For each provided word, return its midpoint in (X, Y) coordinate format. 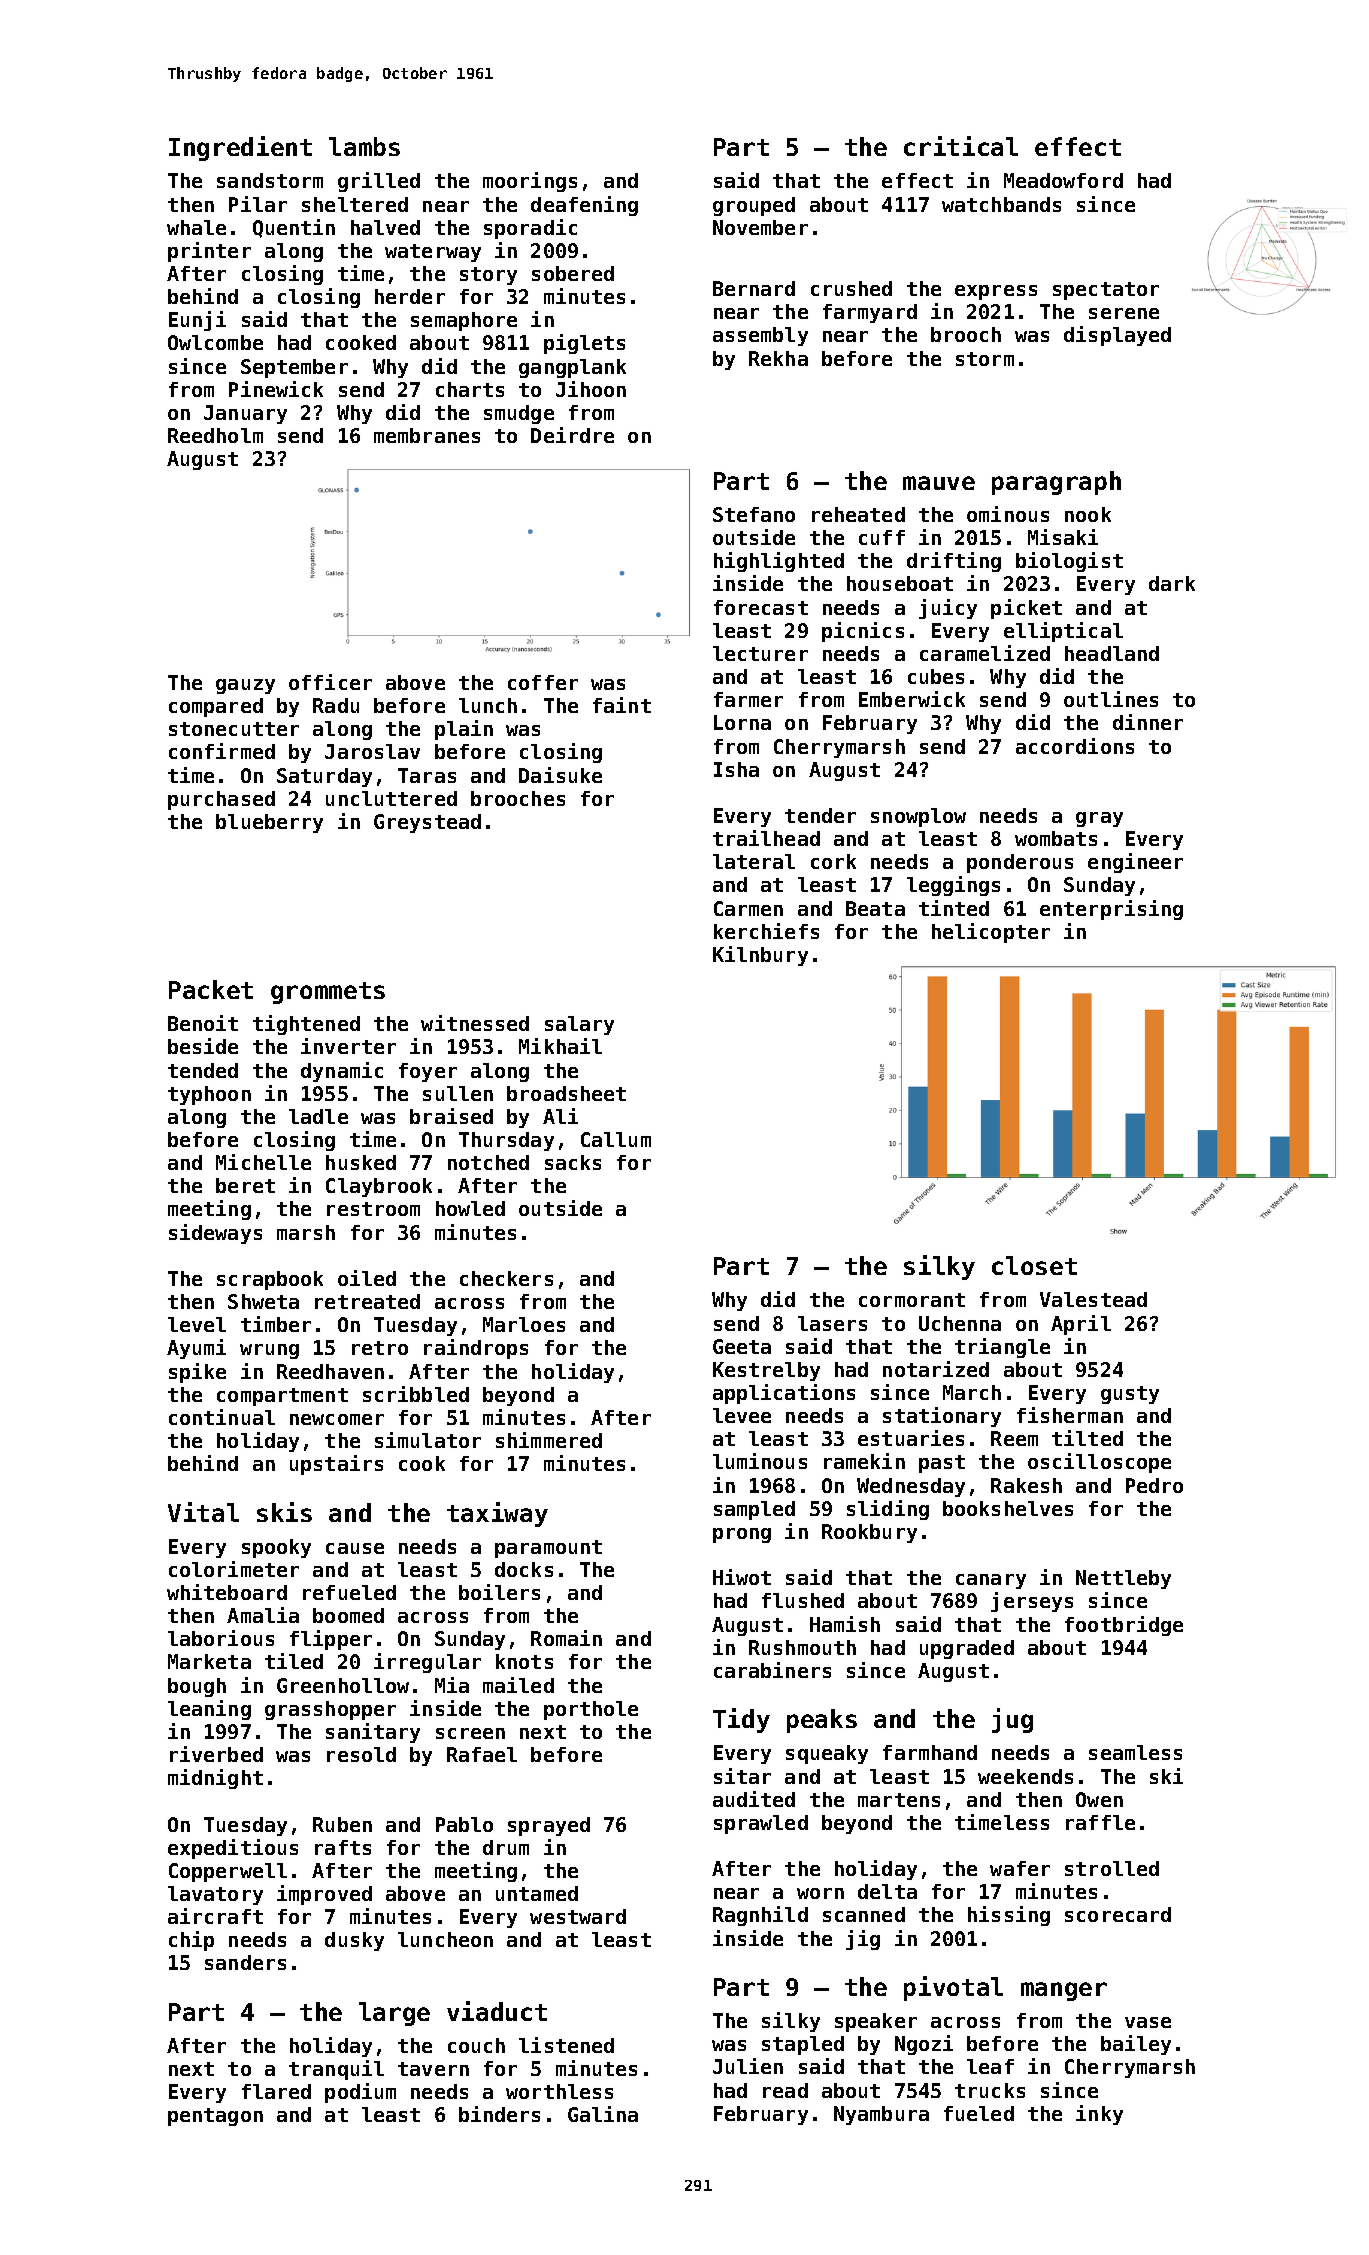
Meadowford (1063, 180)
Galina (603, 2114)
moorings (530, 182)
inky (1099, 2115)
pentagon (215, 2117)
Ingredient (240, 148)
